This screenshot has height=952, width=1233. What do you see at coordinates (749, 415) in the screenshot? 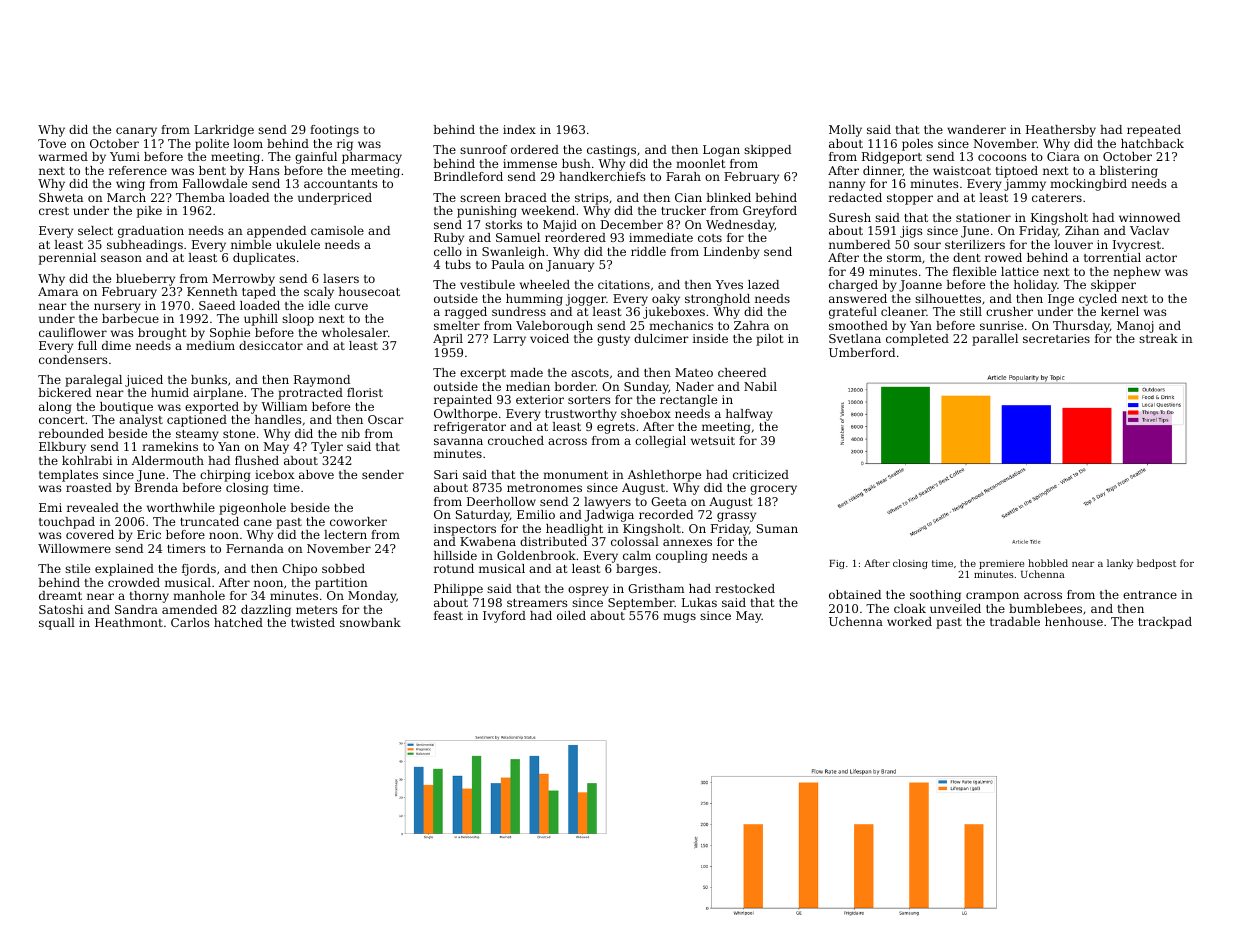
I see `halfway` at bounding box center [749, 415].
